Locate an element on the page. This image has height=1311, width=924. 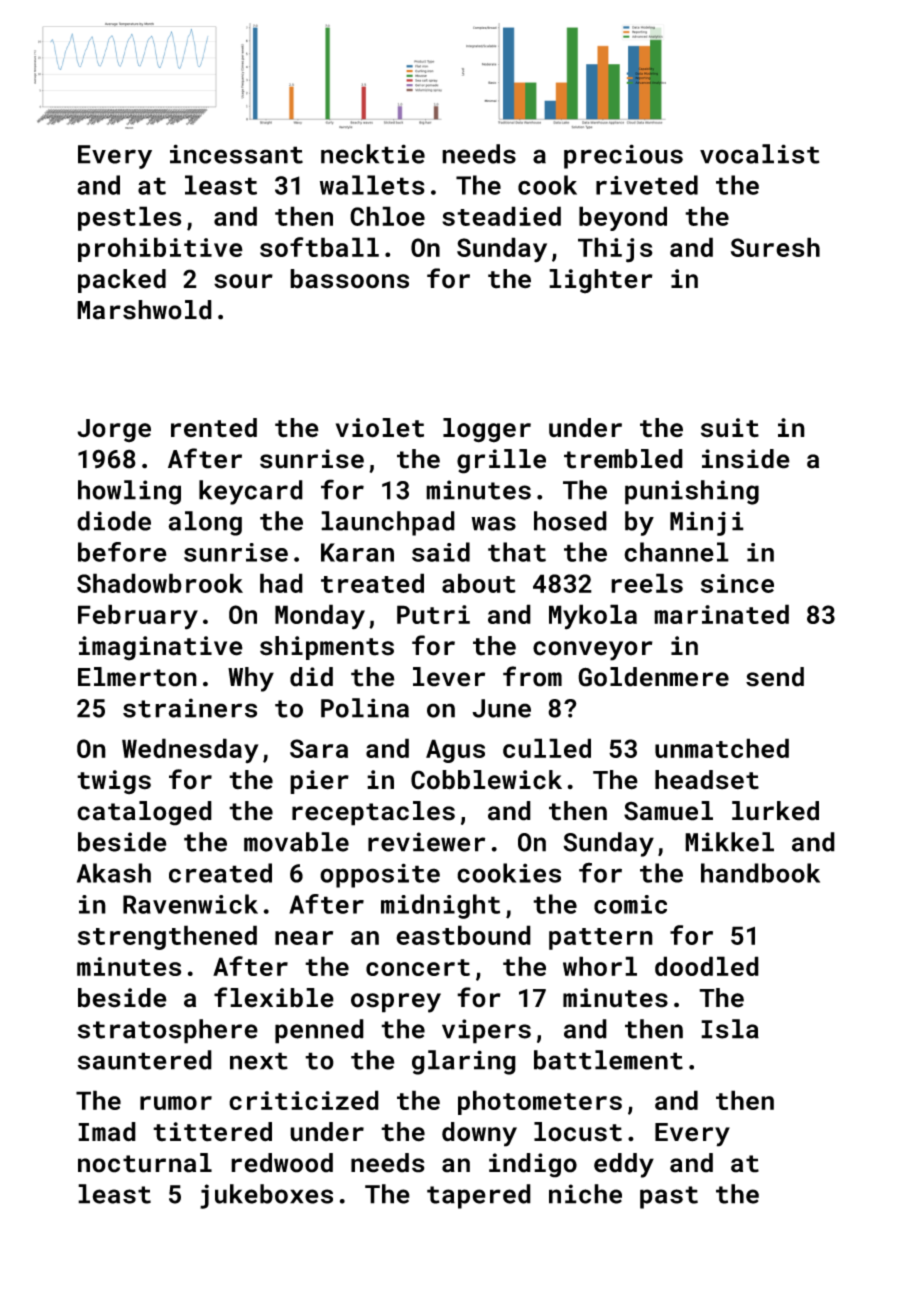
rented is located at coordinates (214, 428).
